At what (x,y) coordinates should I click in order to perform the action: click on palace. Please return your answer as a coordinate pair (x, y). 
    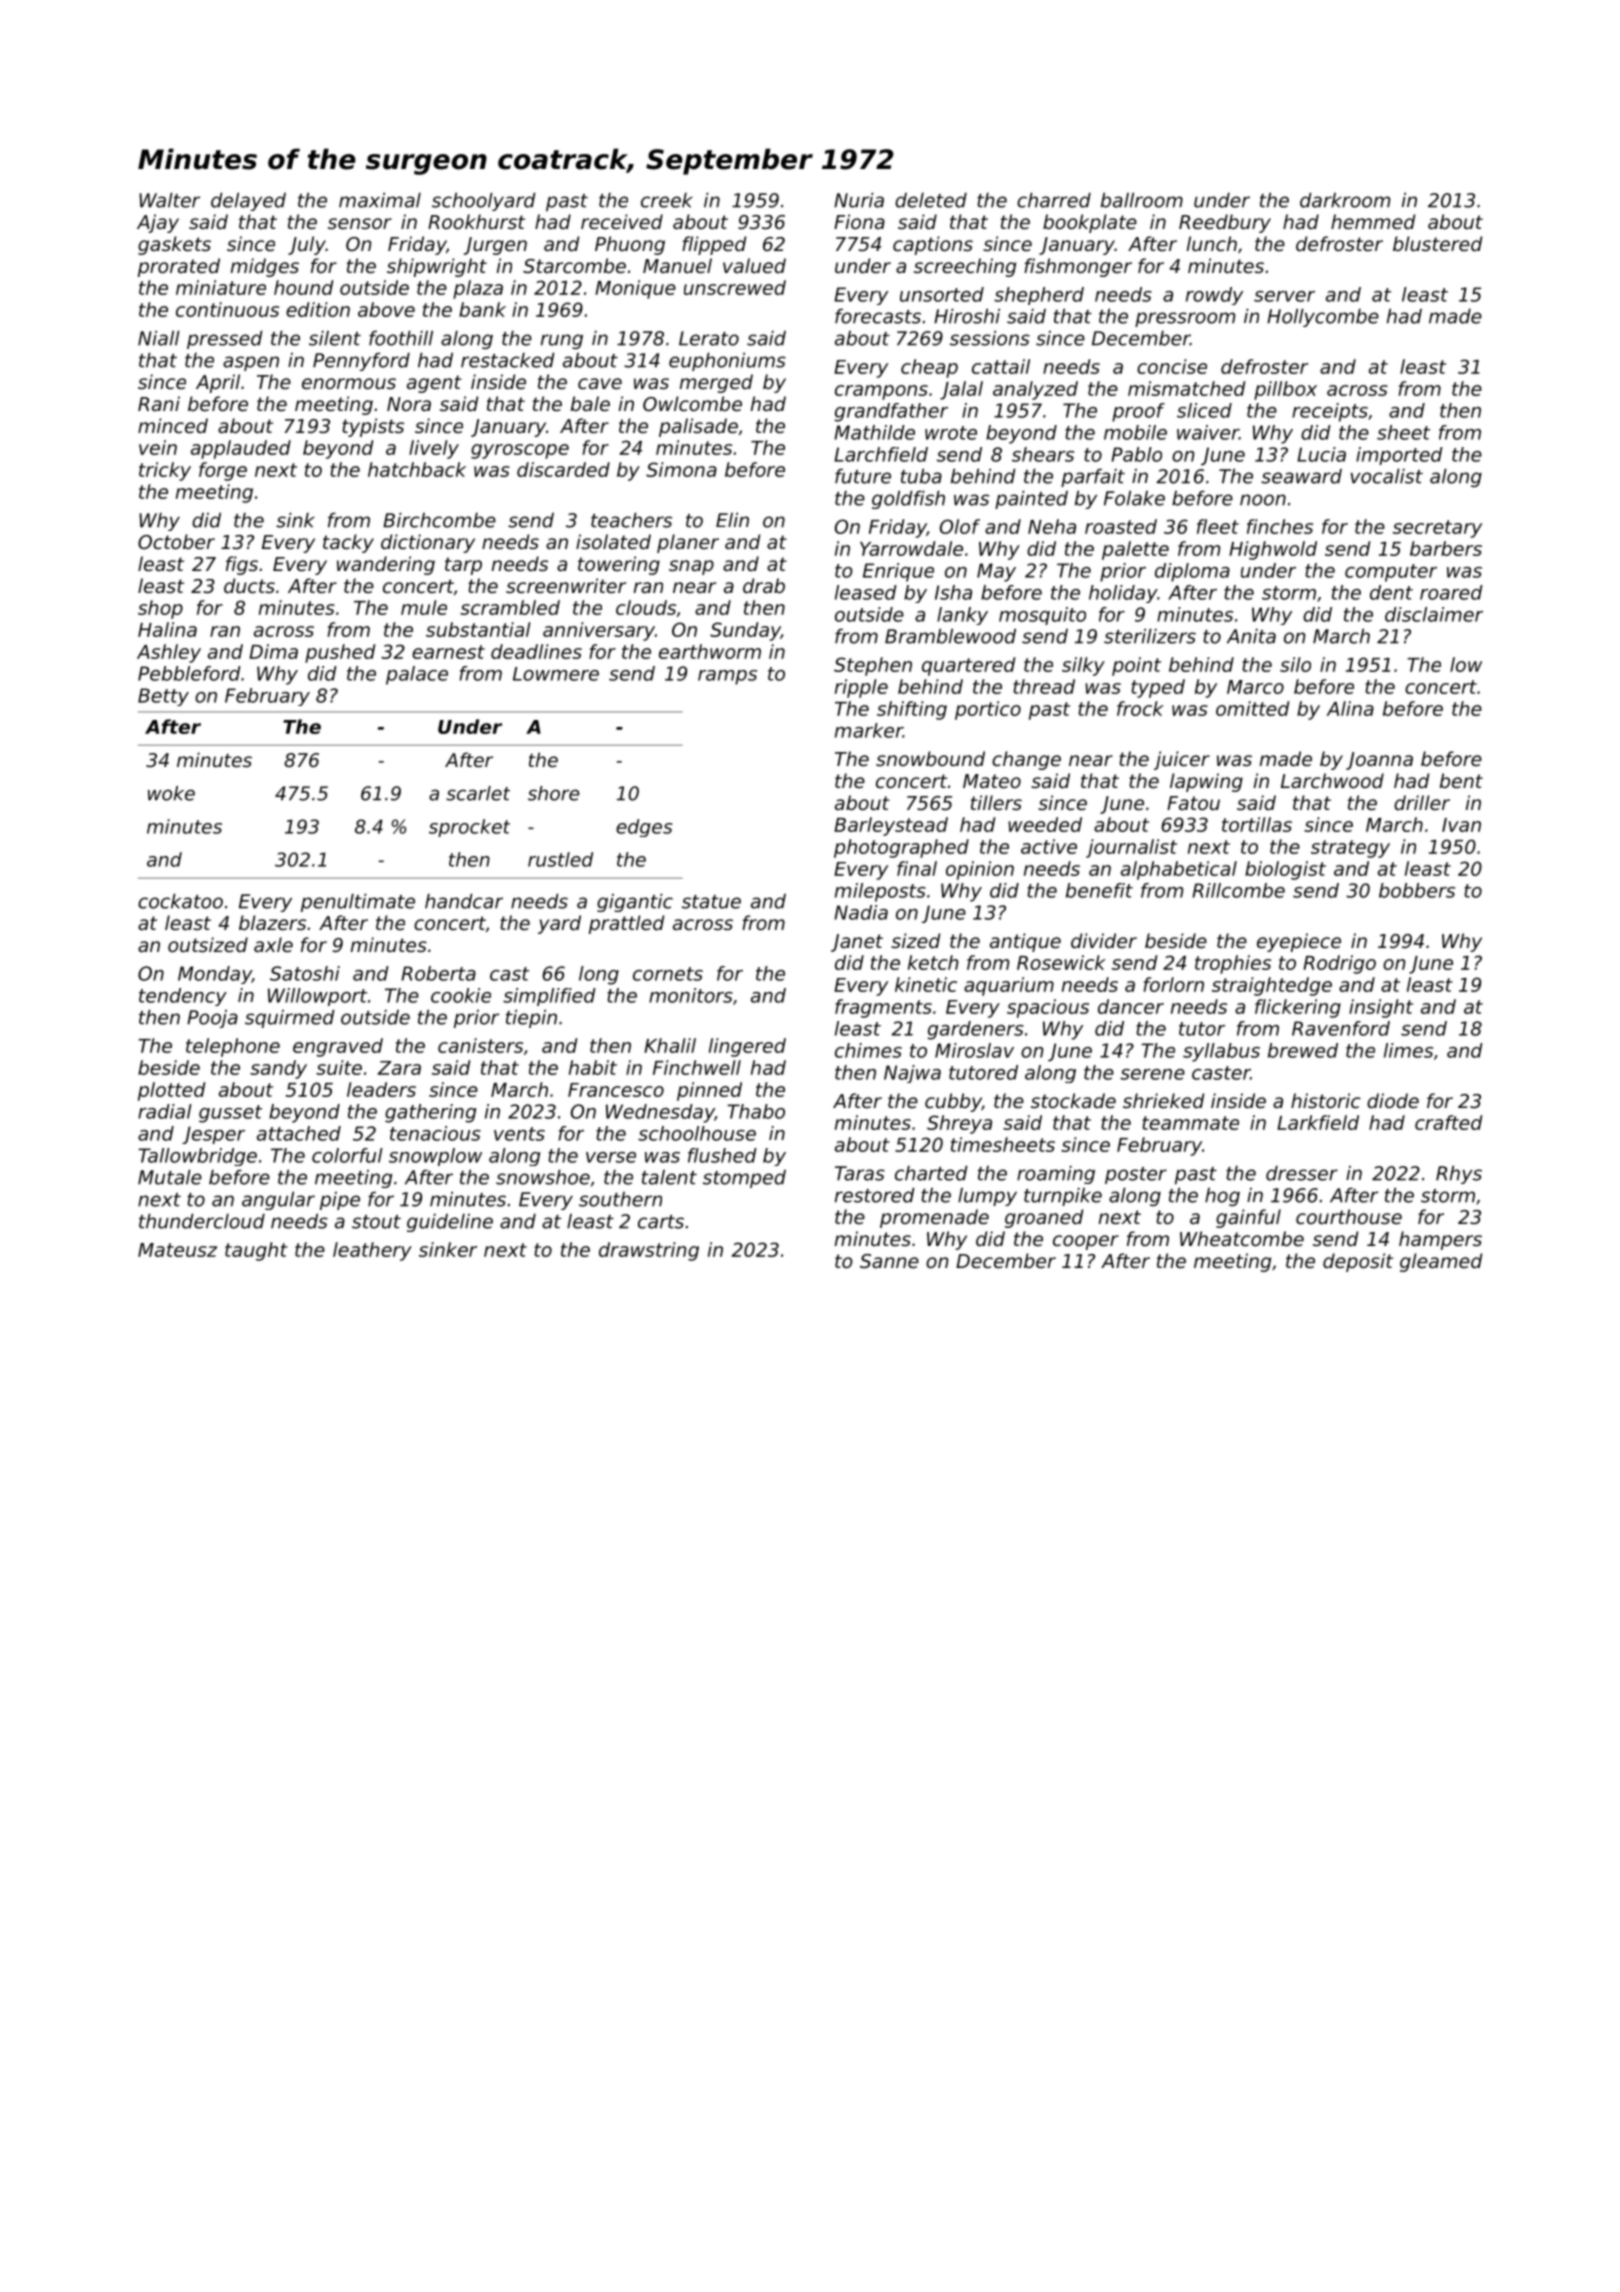
    Looking at the image, I should click on (417, 675).
